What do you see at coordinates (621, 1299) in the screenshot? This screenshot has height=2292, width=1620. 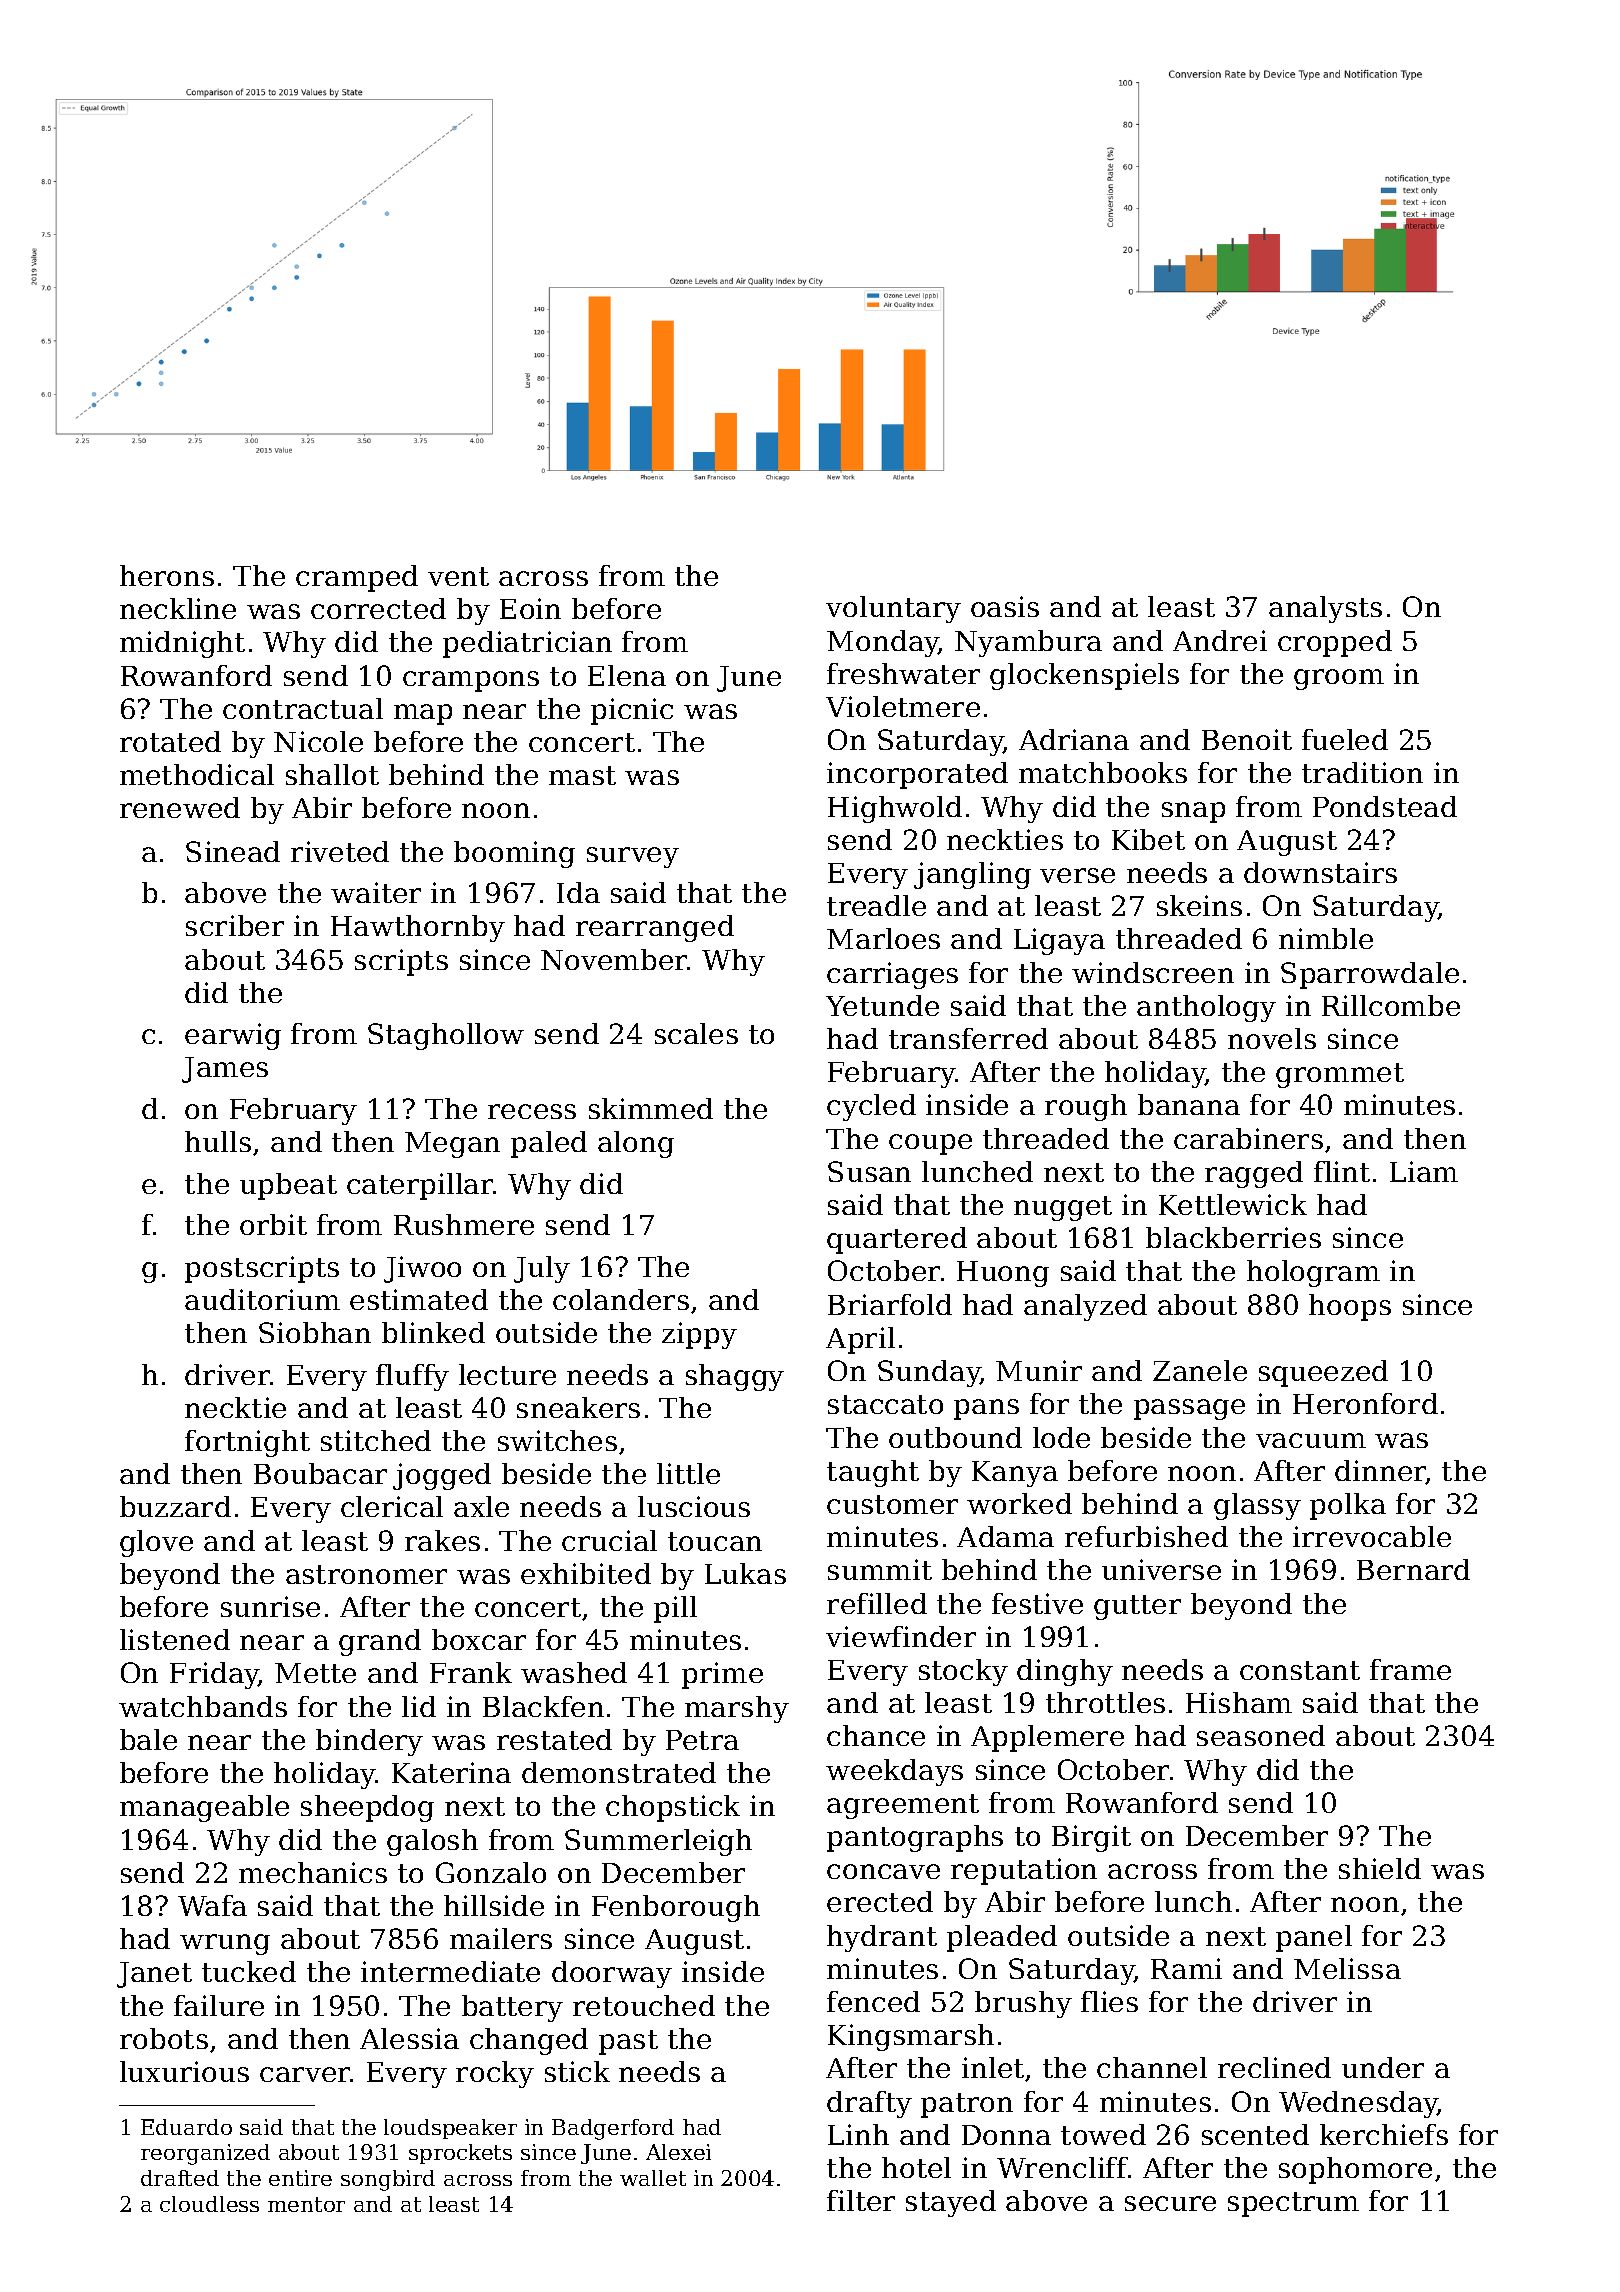 I see `colanders` at bounding box center [621, 1299].
